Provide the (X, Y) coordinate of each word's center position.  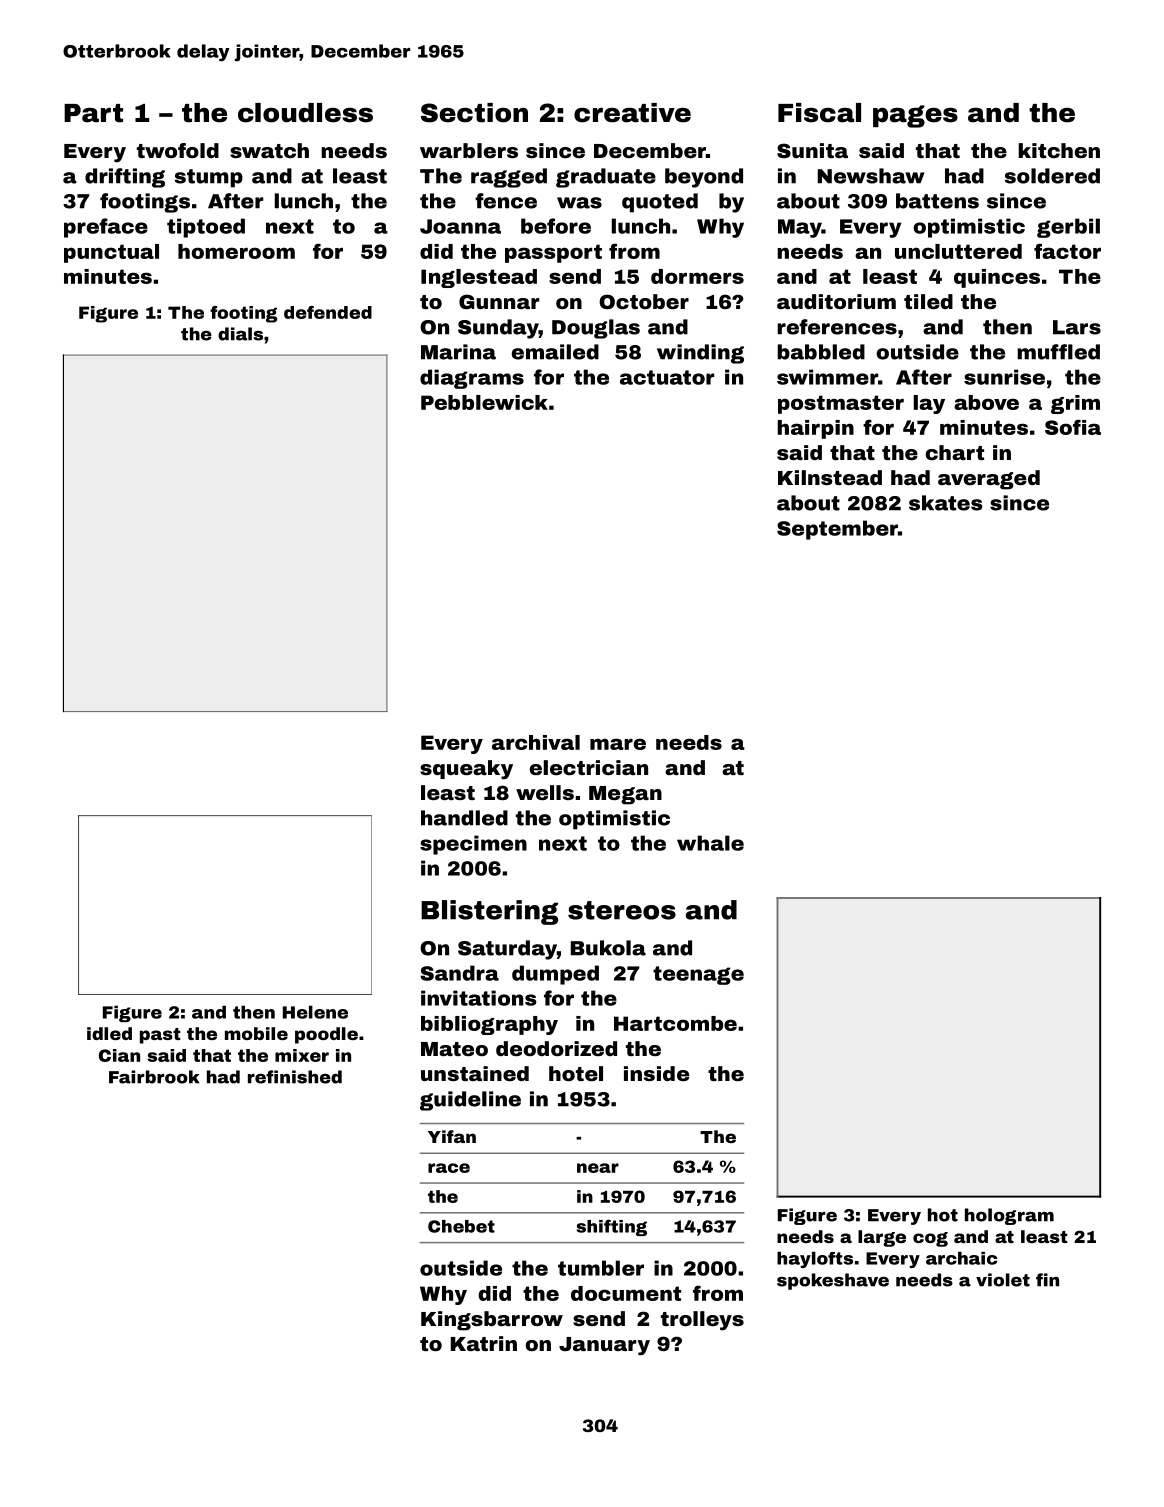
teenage (698, 975)
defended (328, 312)
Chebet (461, 1226)
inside (656, 1073)
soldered (1052, 176)
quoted (660, 203)
